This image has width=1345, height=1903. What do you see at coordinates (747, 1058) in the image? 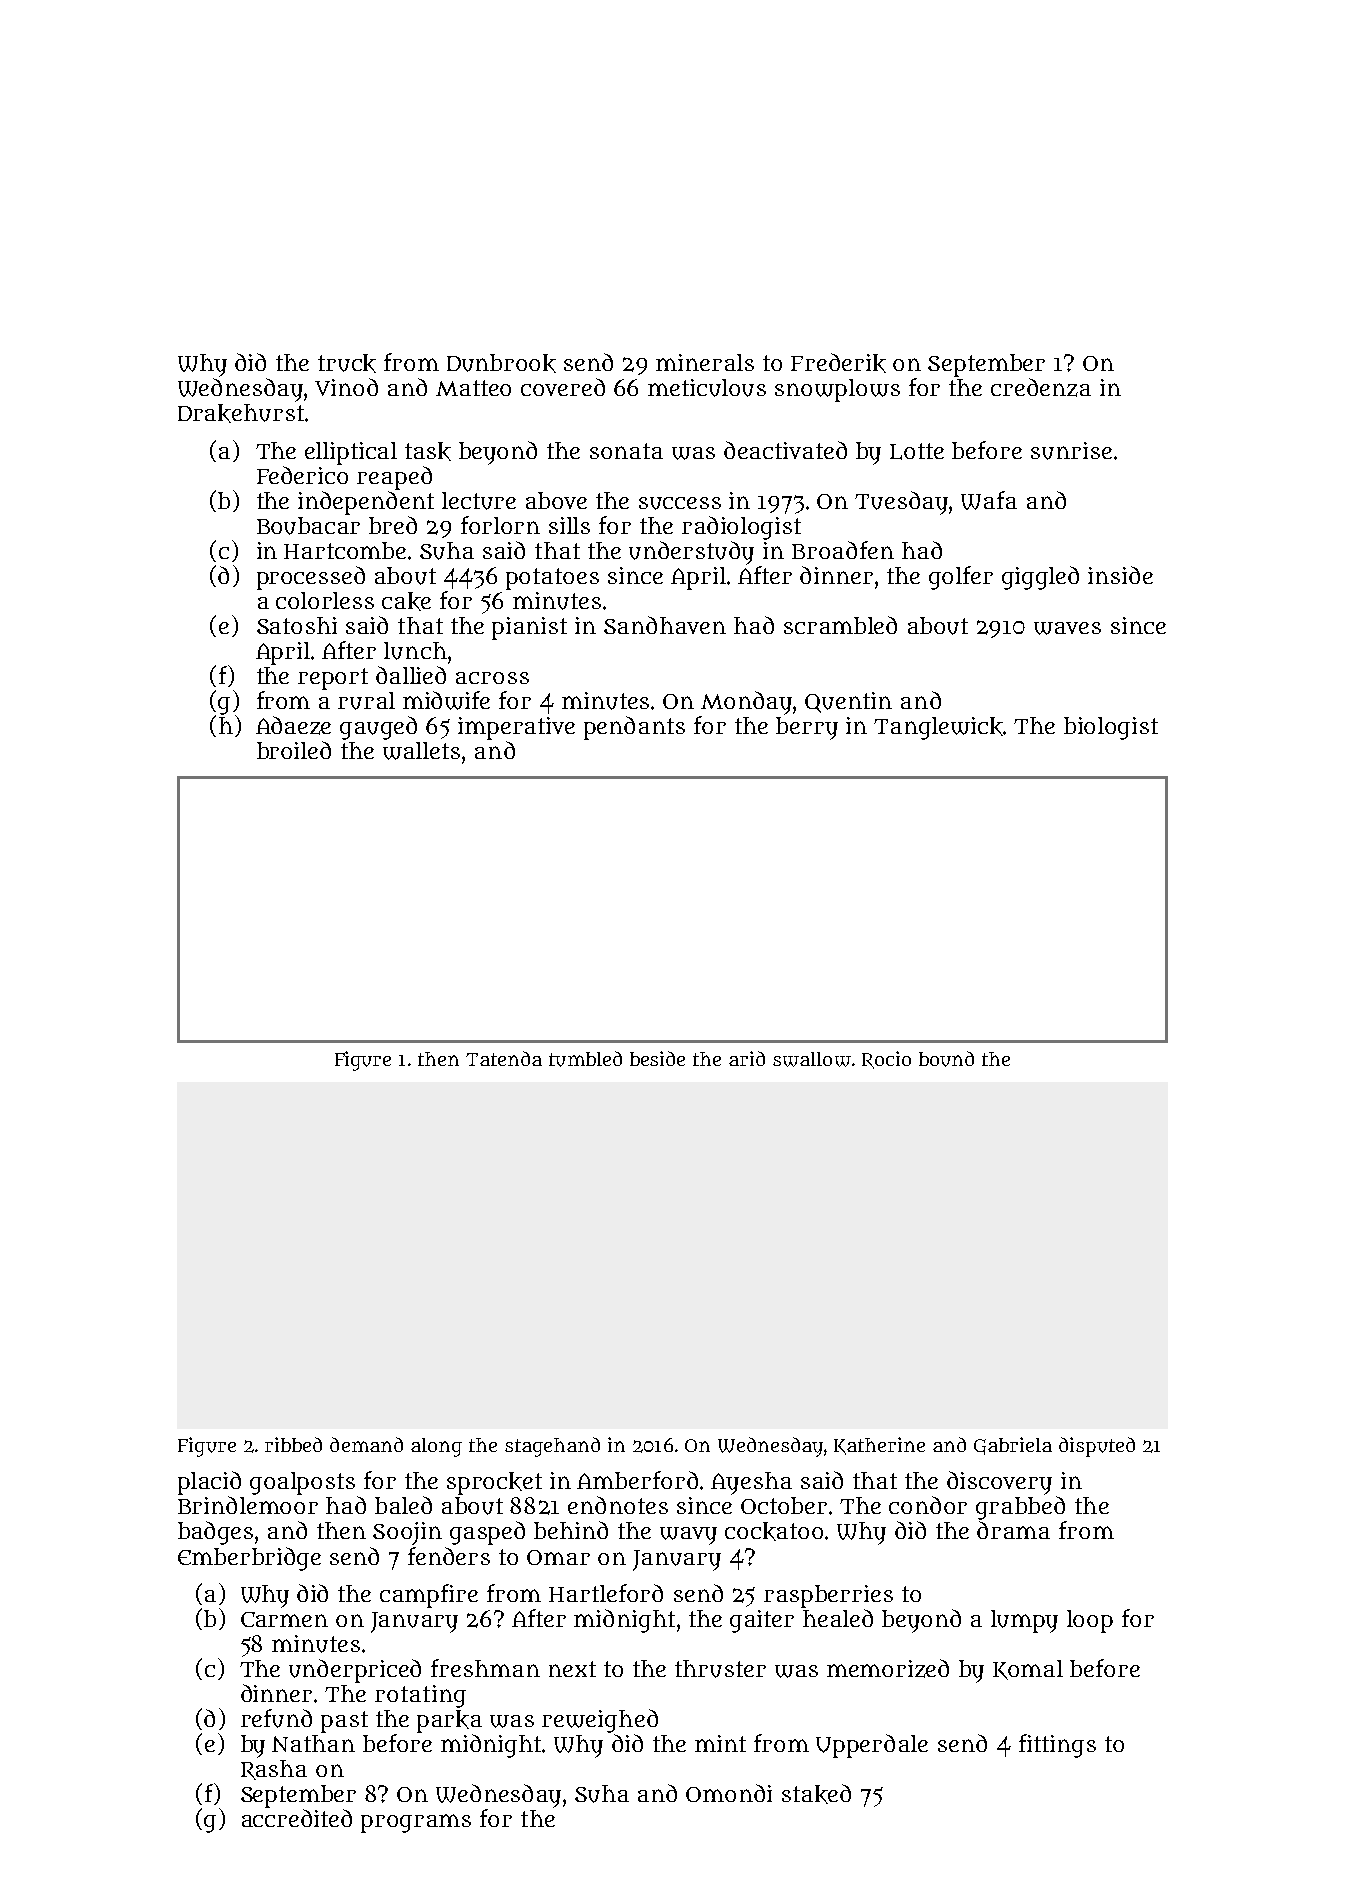
I see `arid` at bounding box center [747, 1058].
